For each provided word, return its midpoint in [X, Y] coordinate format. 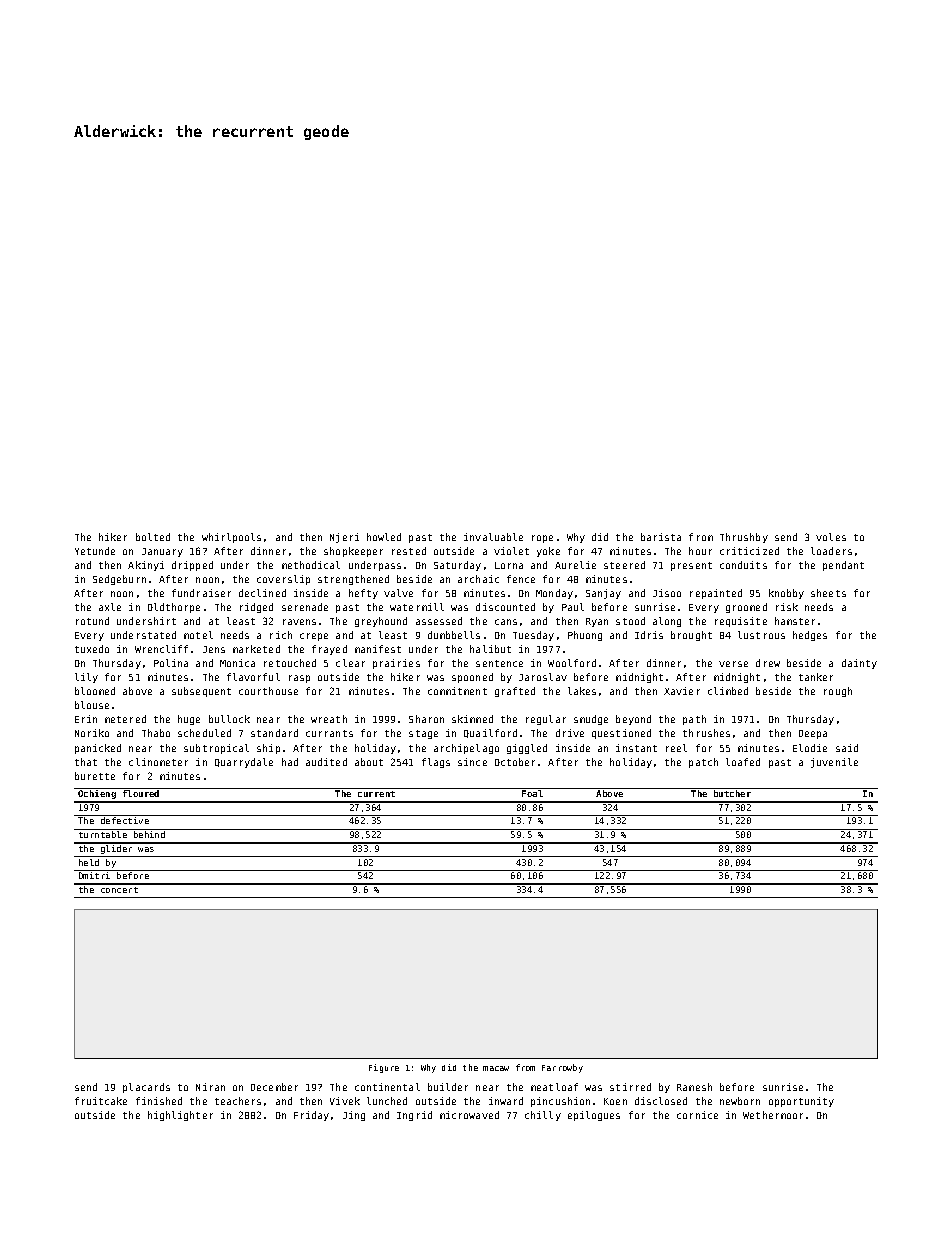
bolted [153, 537]
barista [661, 537]
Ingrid [414, 1116]
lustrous [761, 635]
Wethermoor [773, 1115]
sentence [499, 663]
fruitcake [101, 1101]
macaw [496, 1068]
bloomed [95, 691]
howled [384, 537]
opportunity [801, 1102]
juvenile [834, 763]
